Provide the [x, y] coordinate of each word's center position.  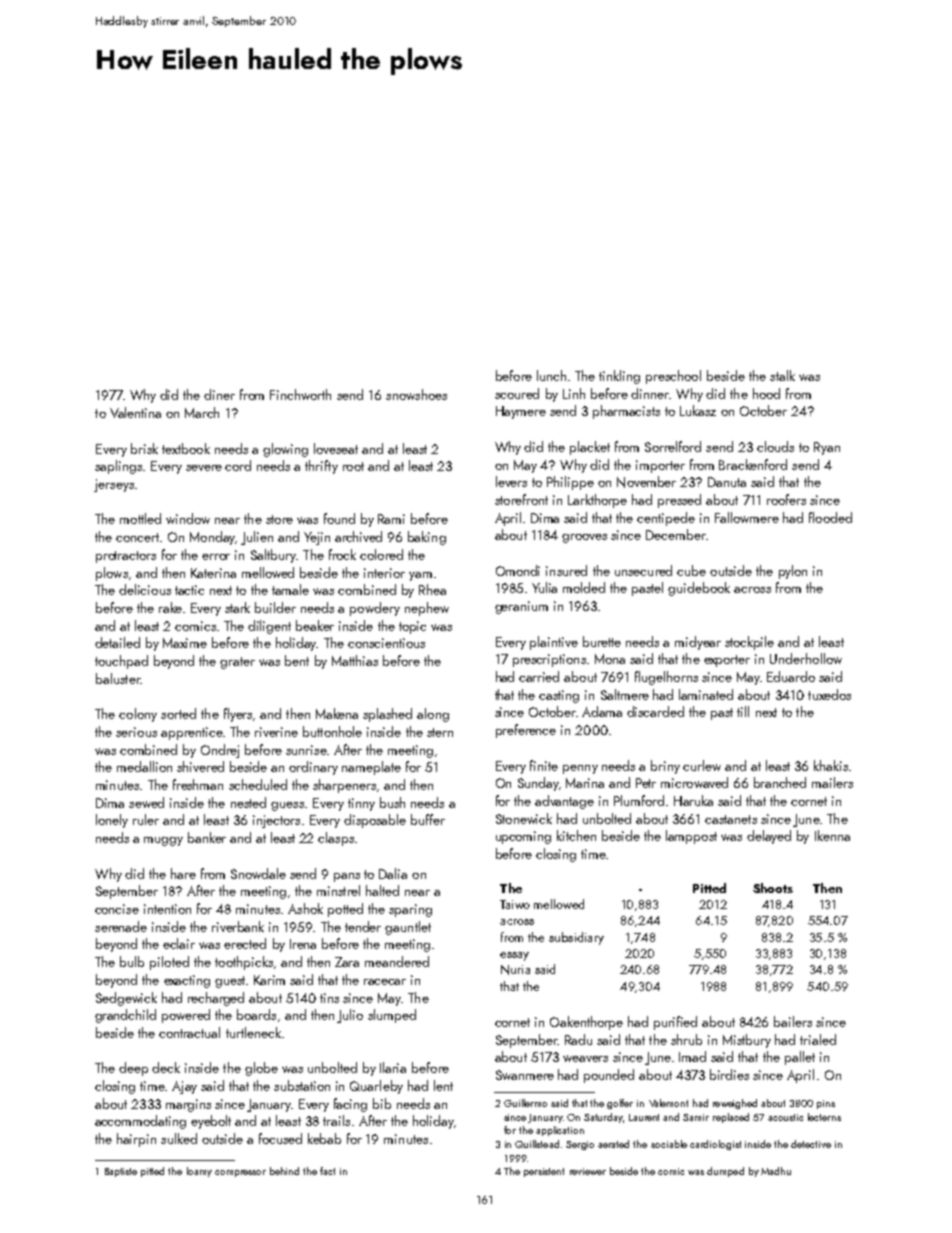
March [202, 412]
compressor [240, 1173]
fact [327, 1171]
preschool [673, 377]
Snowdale [258, 873]
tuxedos [829, 694]
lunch [551, 375]
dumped [725, 1172]
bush [392, 802]
